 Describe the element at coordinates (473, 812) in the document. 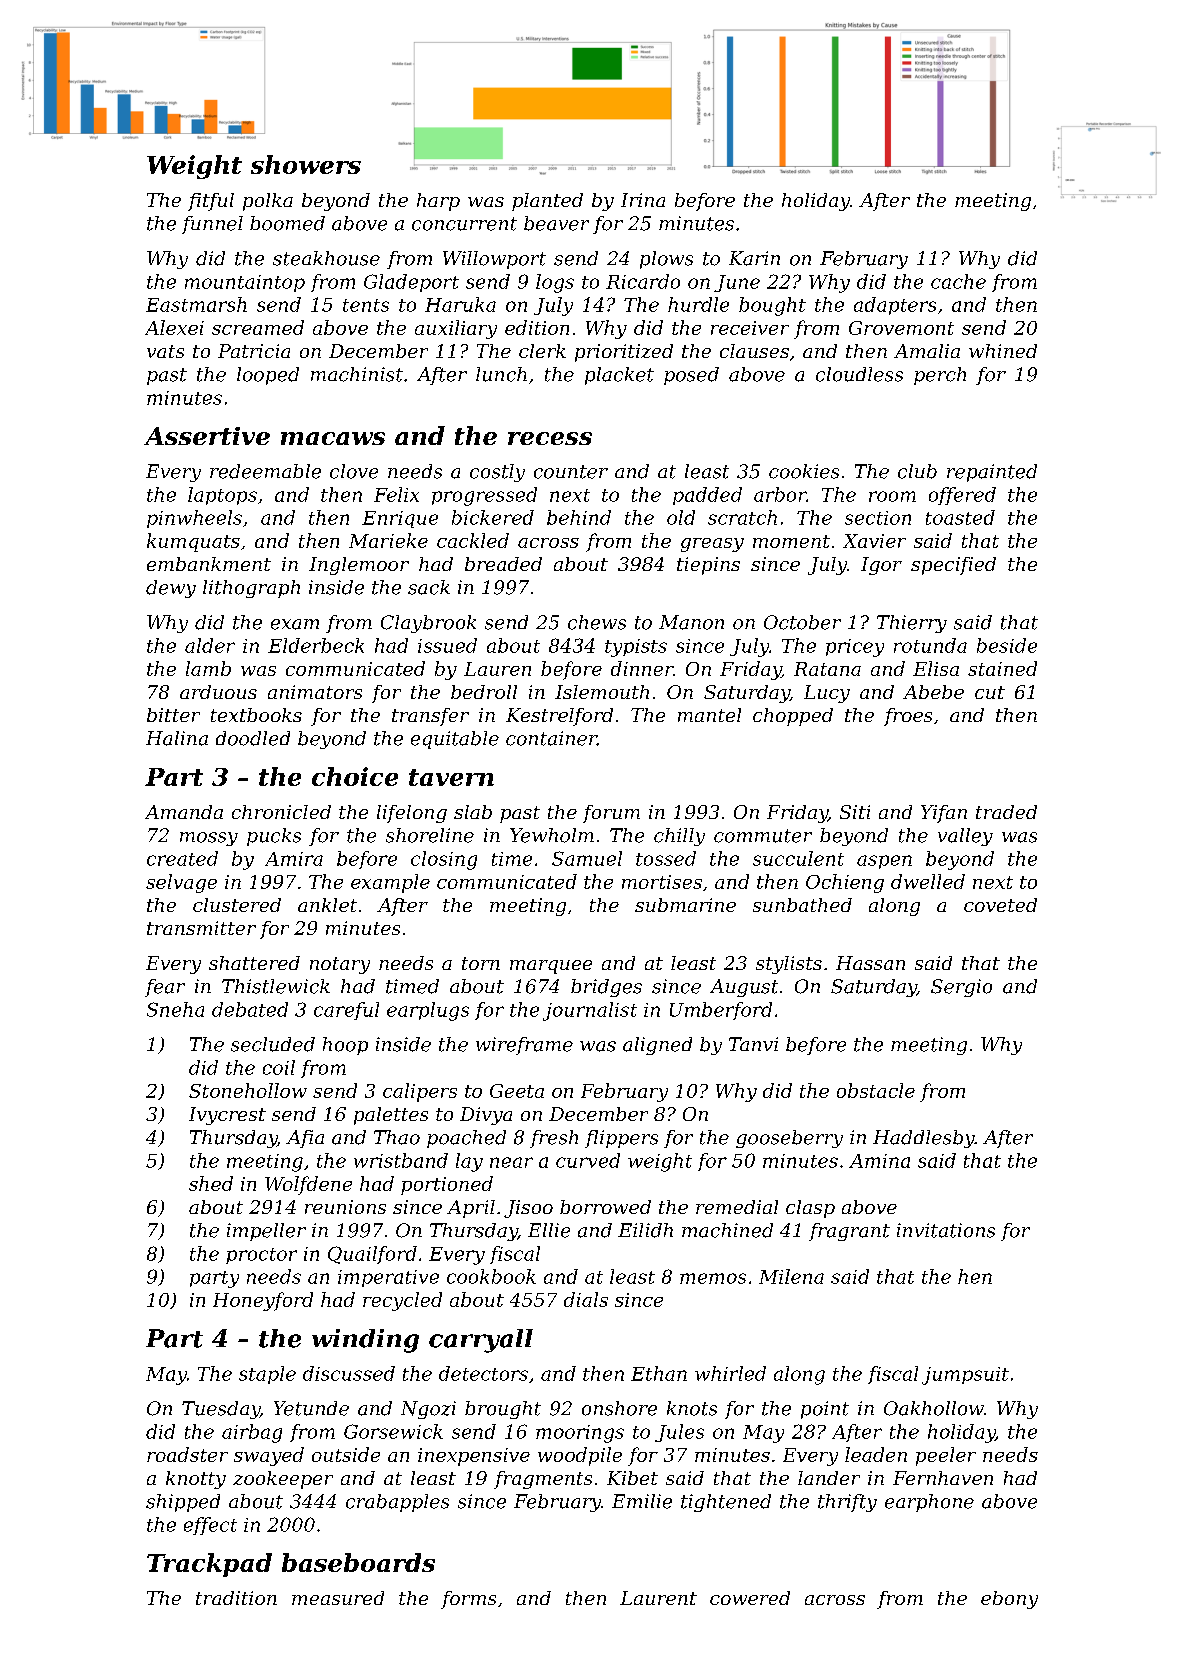

I see `slab` at that location.
